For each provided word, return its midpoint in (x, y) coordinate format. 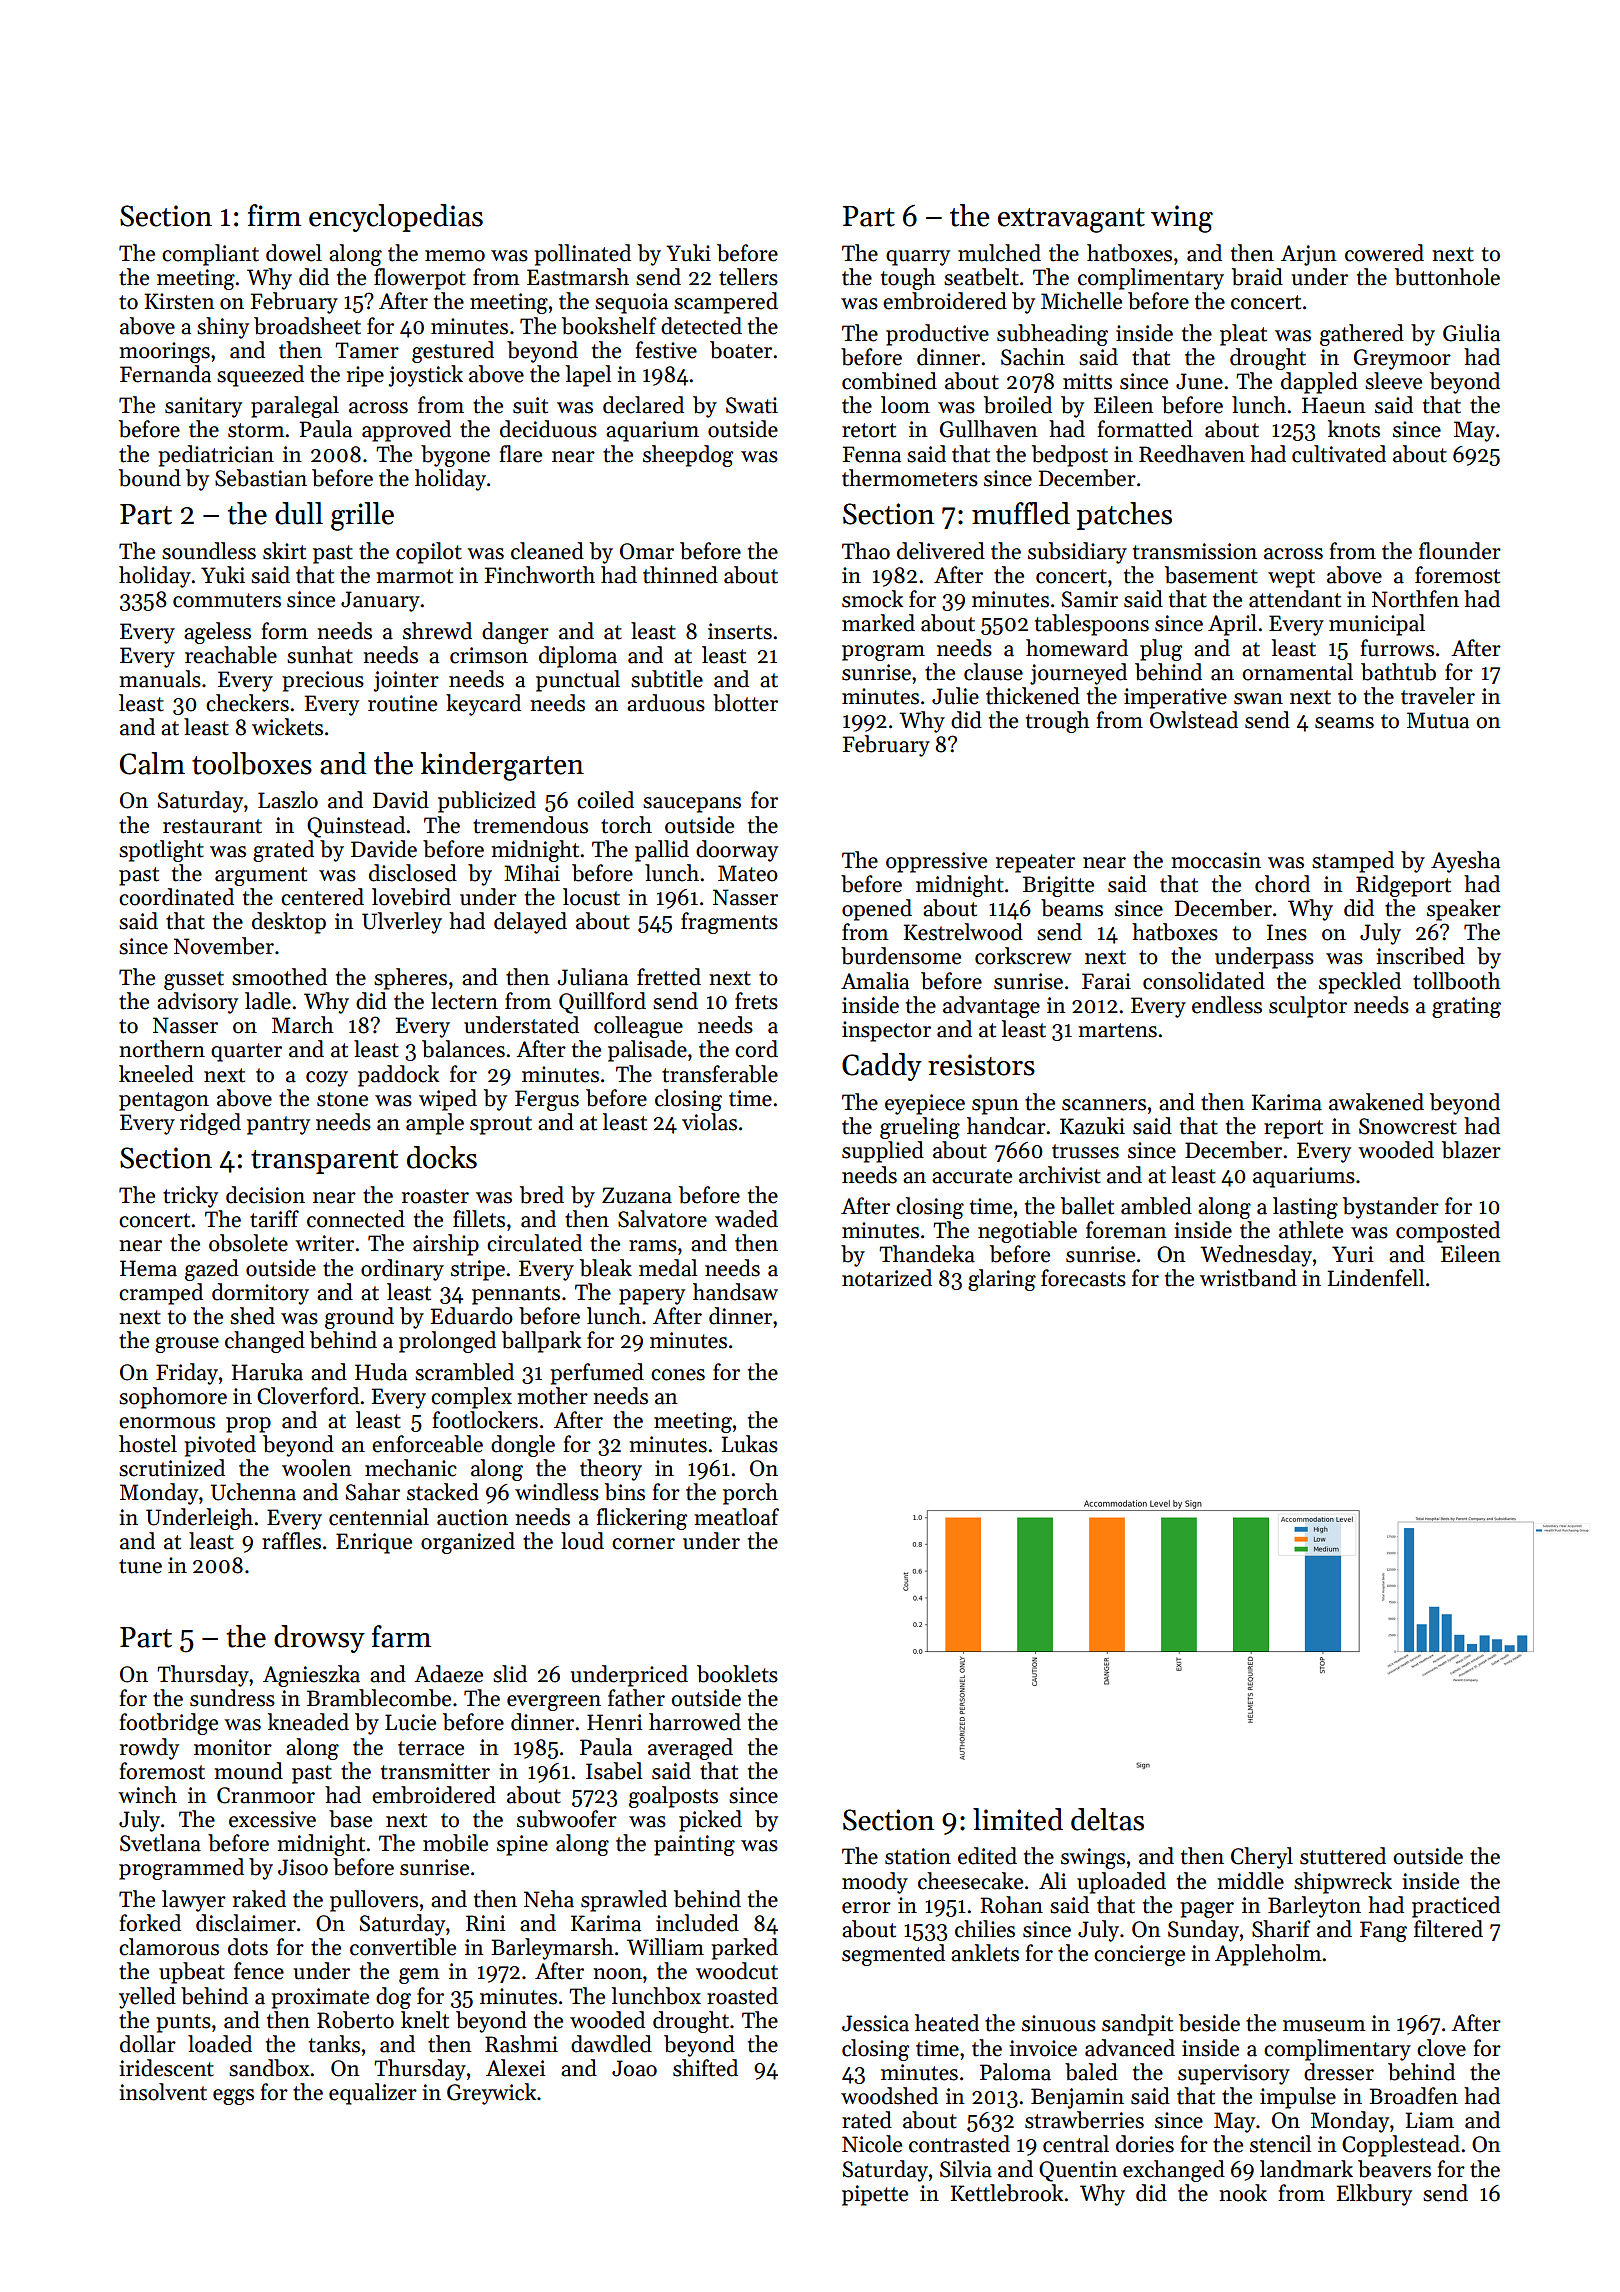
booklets (737, 1674)
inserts (740, 631)
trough (1058, 722)
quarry (918, 258)
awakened (1376, 1102)
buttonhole (1447, 277)
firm (274, 215)
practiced (1456, 1907)
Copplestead (1401, 2146)
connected (356, 1219)
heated (947, 2023)
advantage (991, 1007)
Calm (152, 763)
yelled (147, 1998)
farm (401, 1636)
